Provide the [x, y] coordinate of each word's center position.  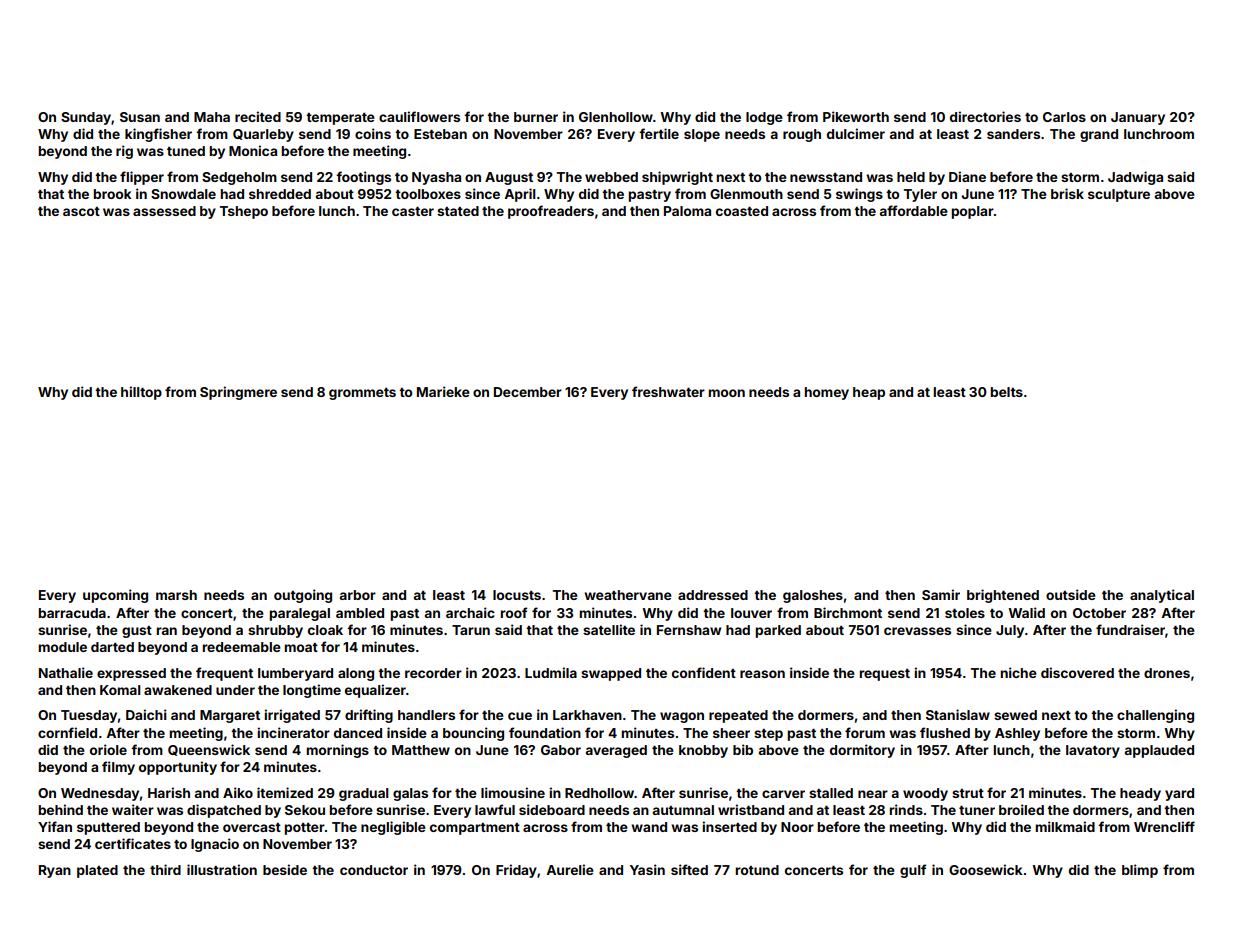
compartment [475, 829]
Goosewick [986, 869]
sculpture [1119, 195]
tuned [186, 151]
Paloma [687, 211]
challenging [1155, 716]
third [165, 869]
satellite [609, 629]
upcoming [115, 596]
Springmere [238, 393]
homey [827, 393]
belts [1007, 392]
